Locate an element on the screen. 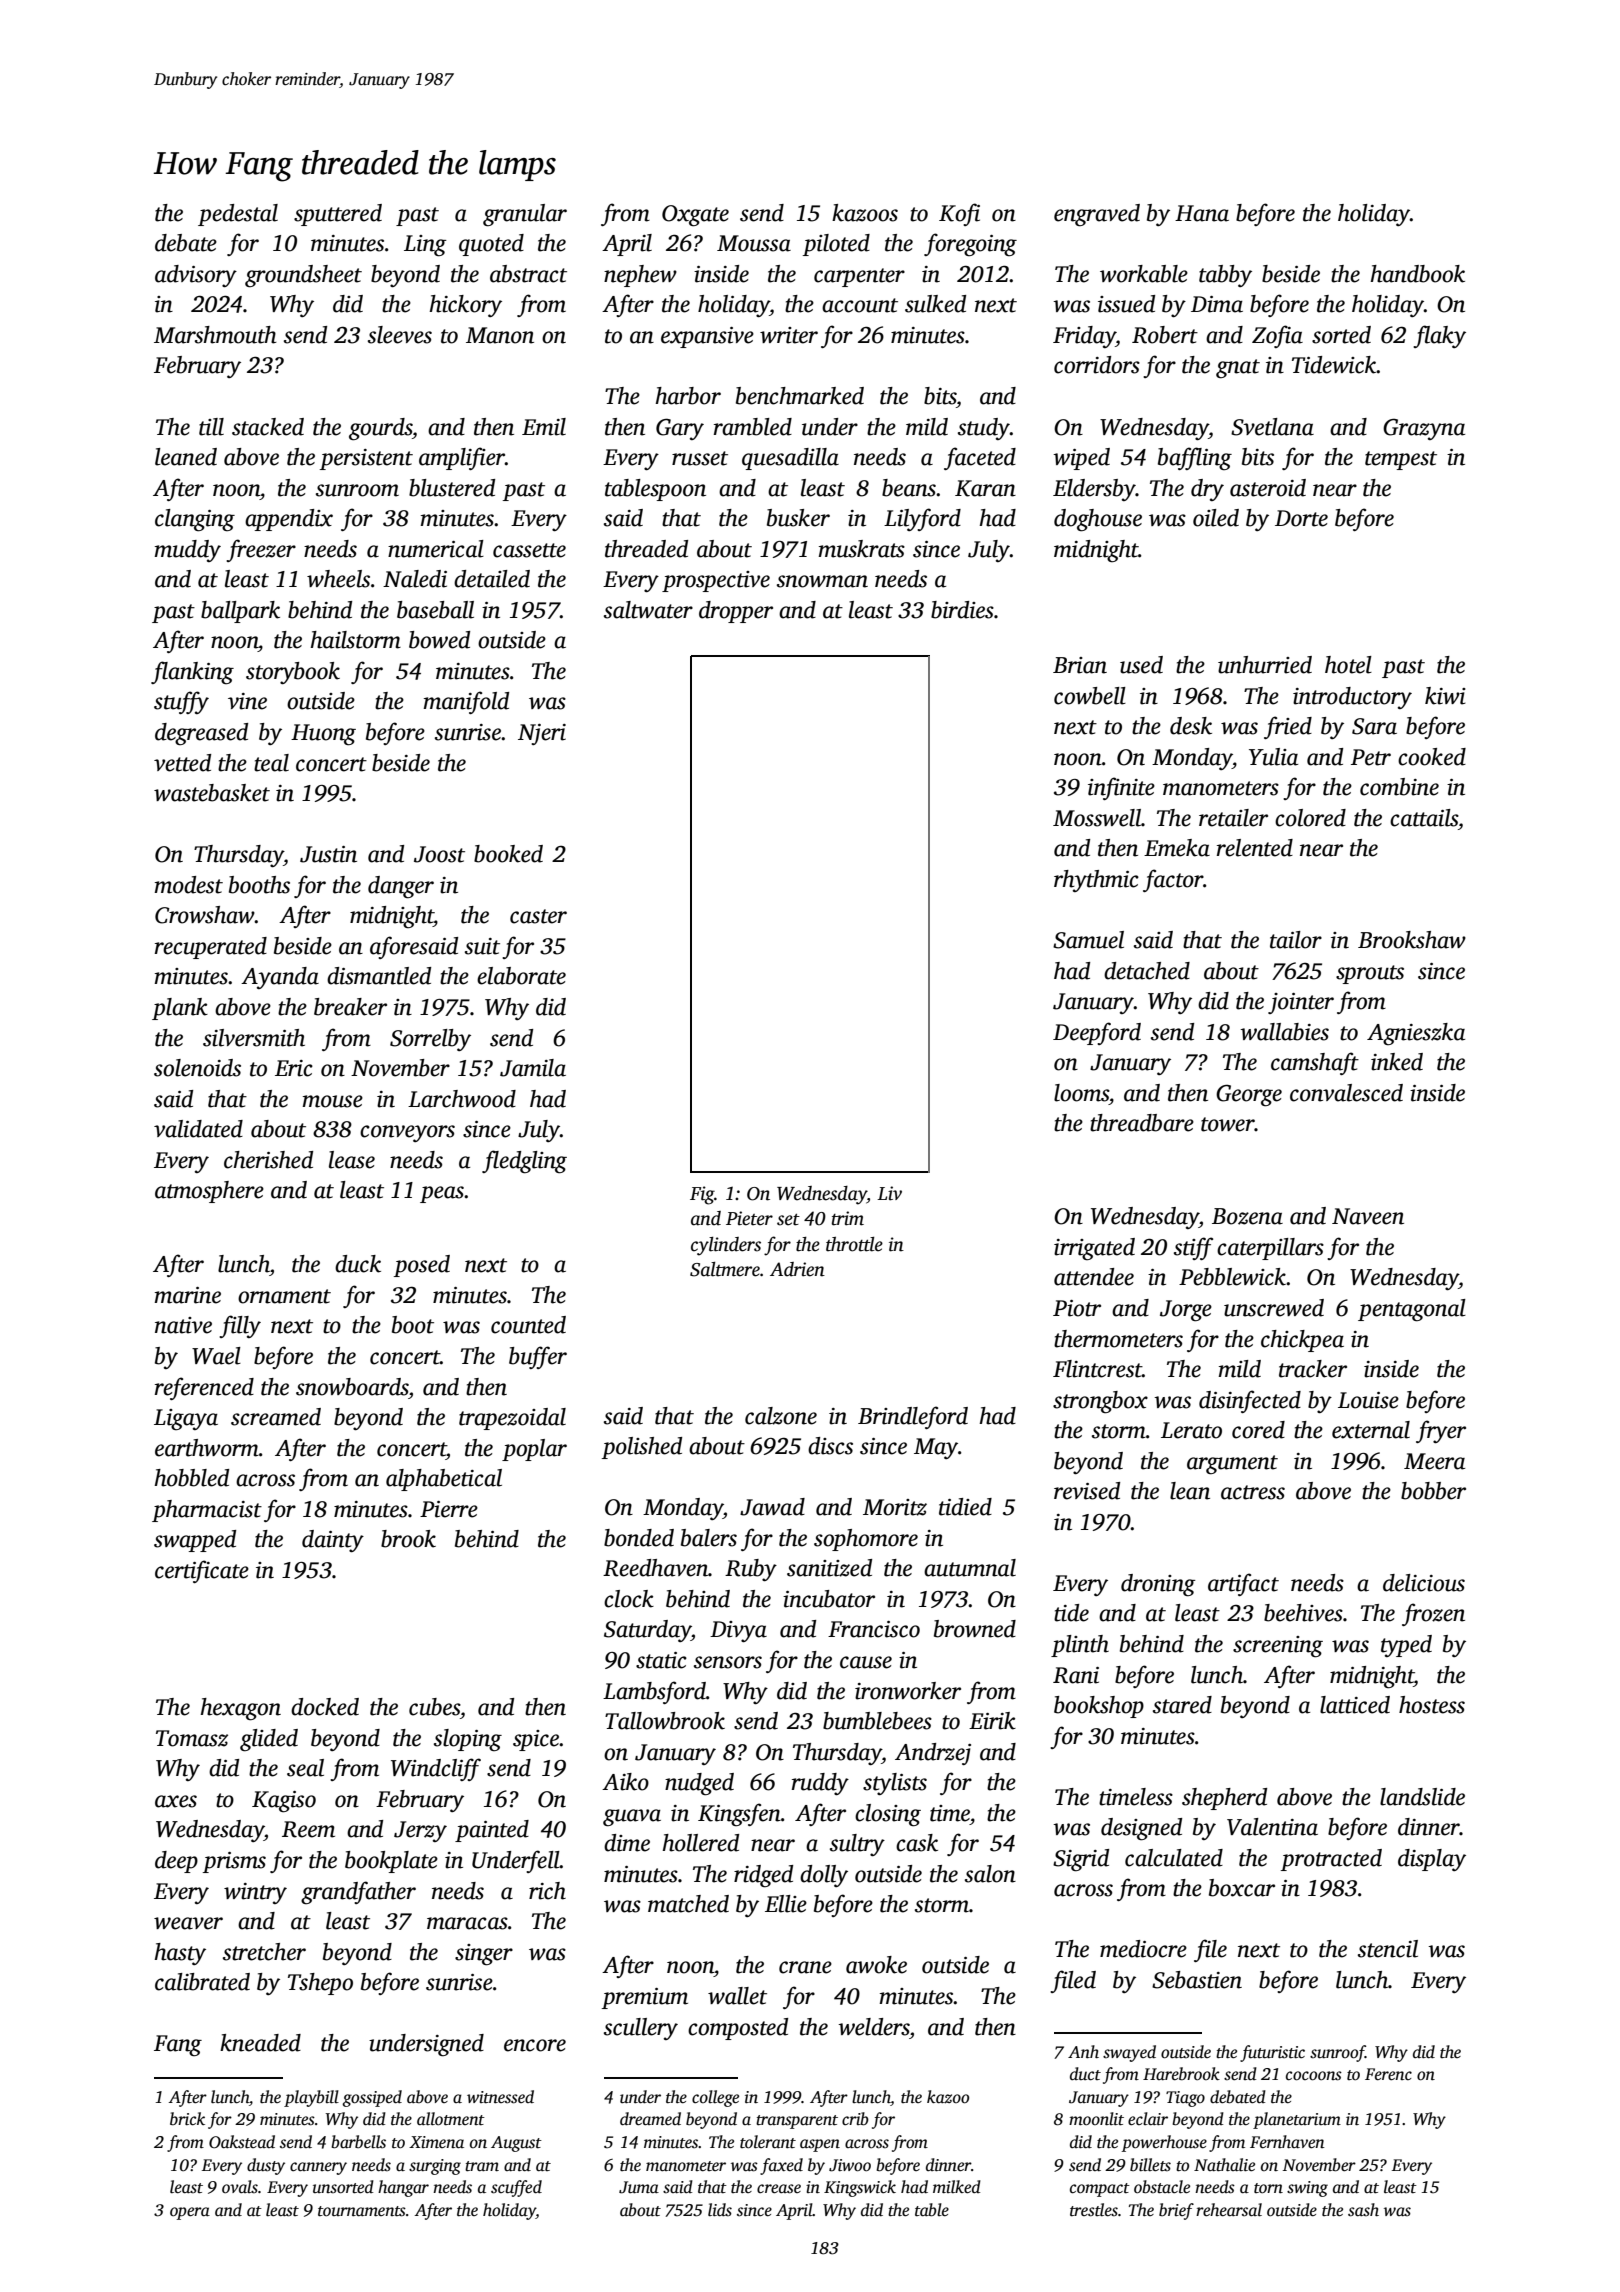 This screenshot has width=1620, height=2292. busker is located at coordinates (798, 518).
